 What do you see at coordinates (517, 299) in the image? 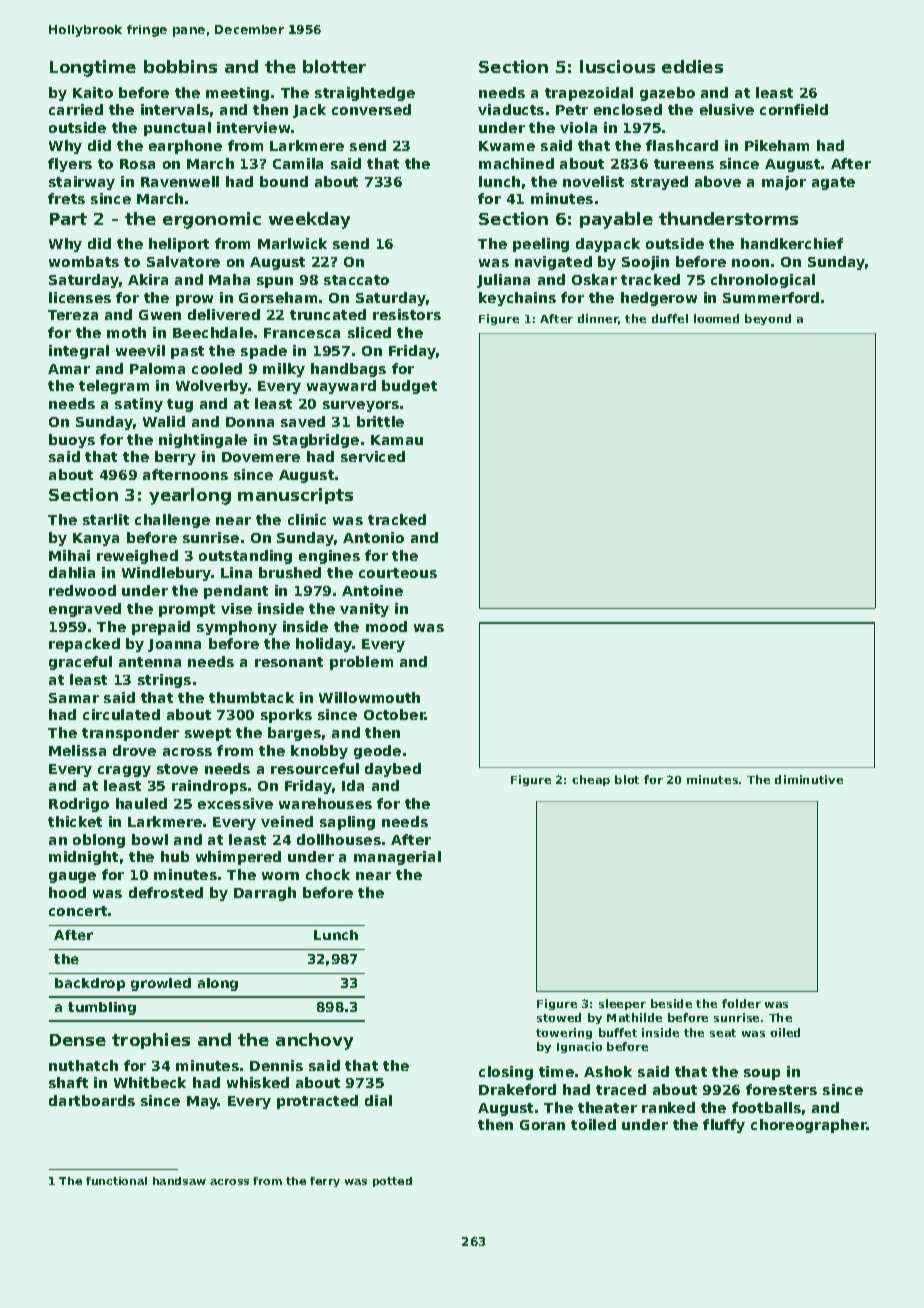
I see `keychains` at bounding box center [517, 299].
